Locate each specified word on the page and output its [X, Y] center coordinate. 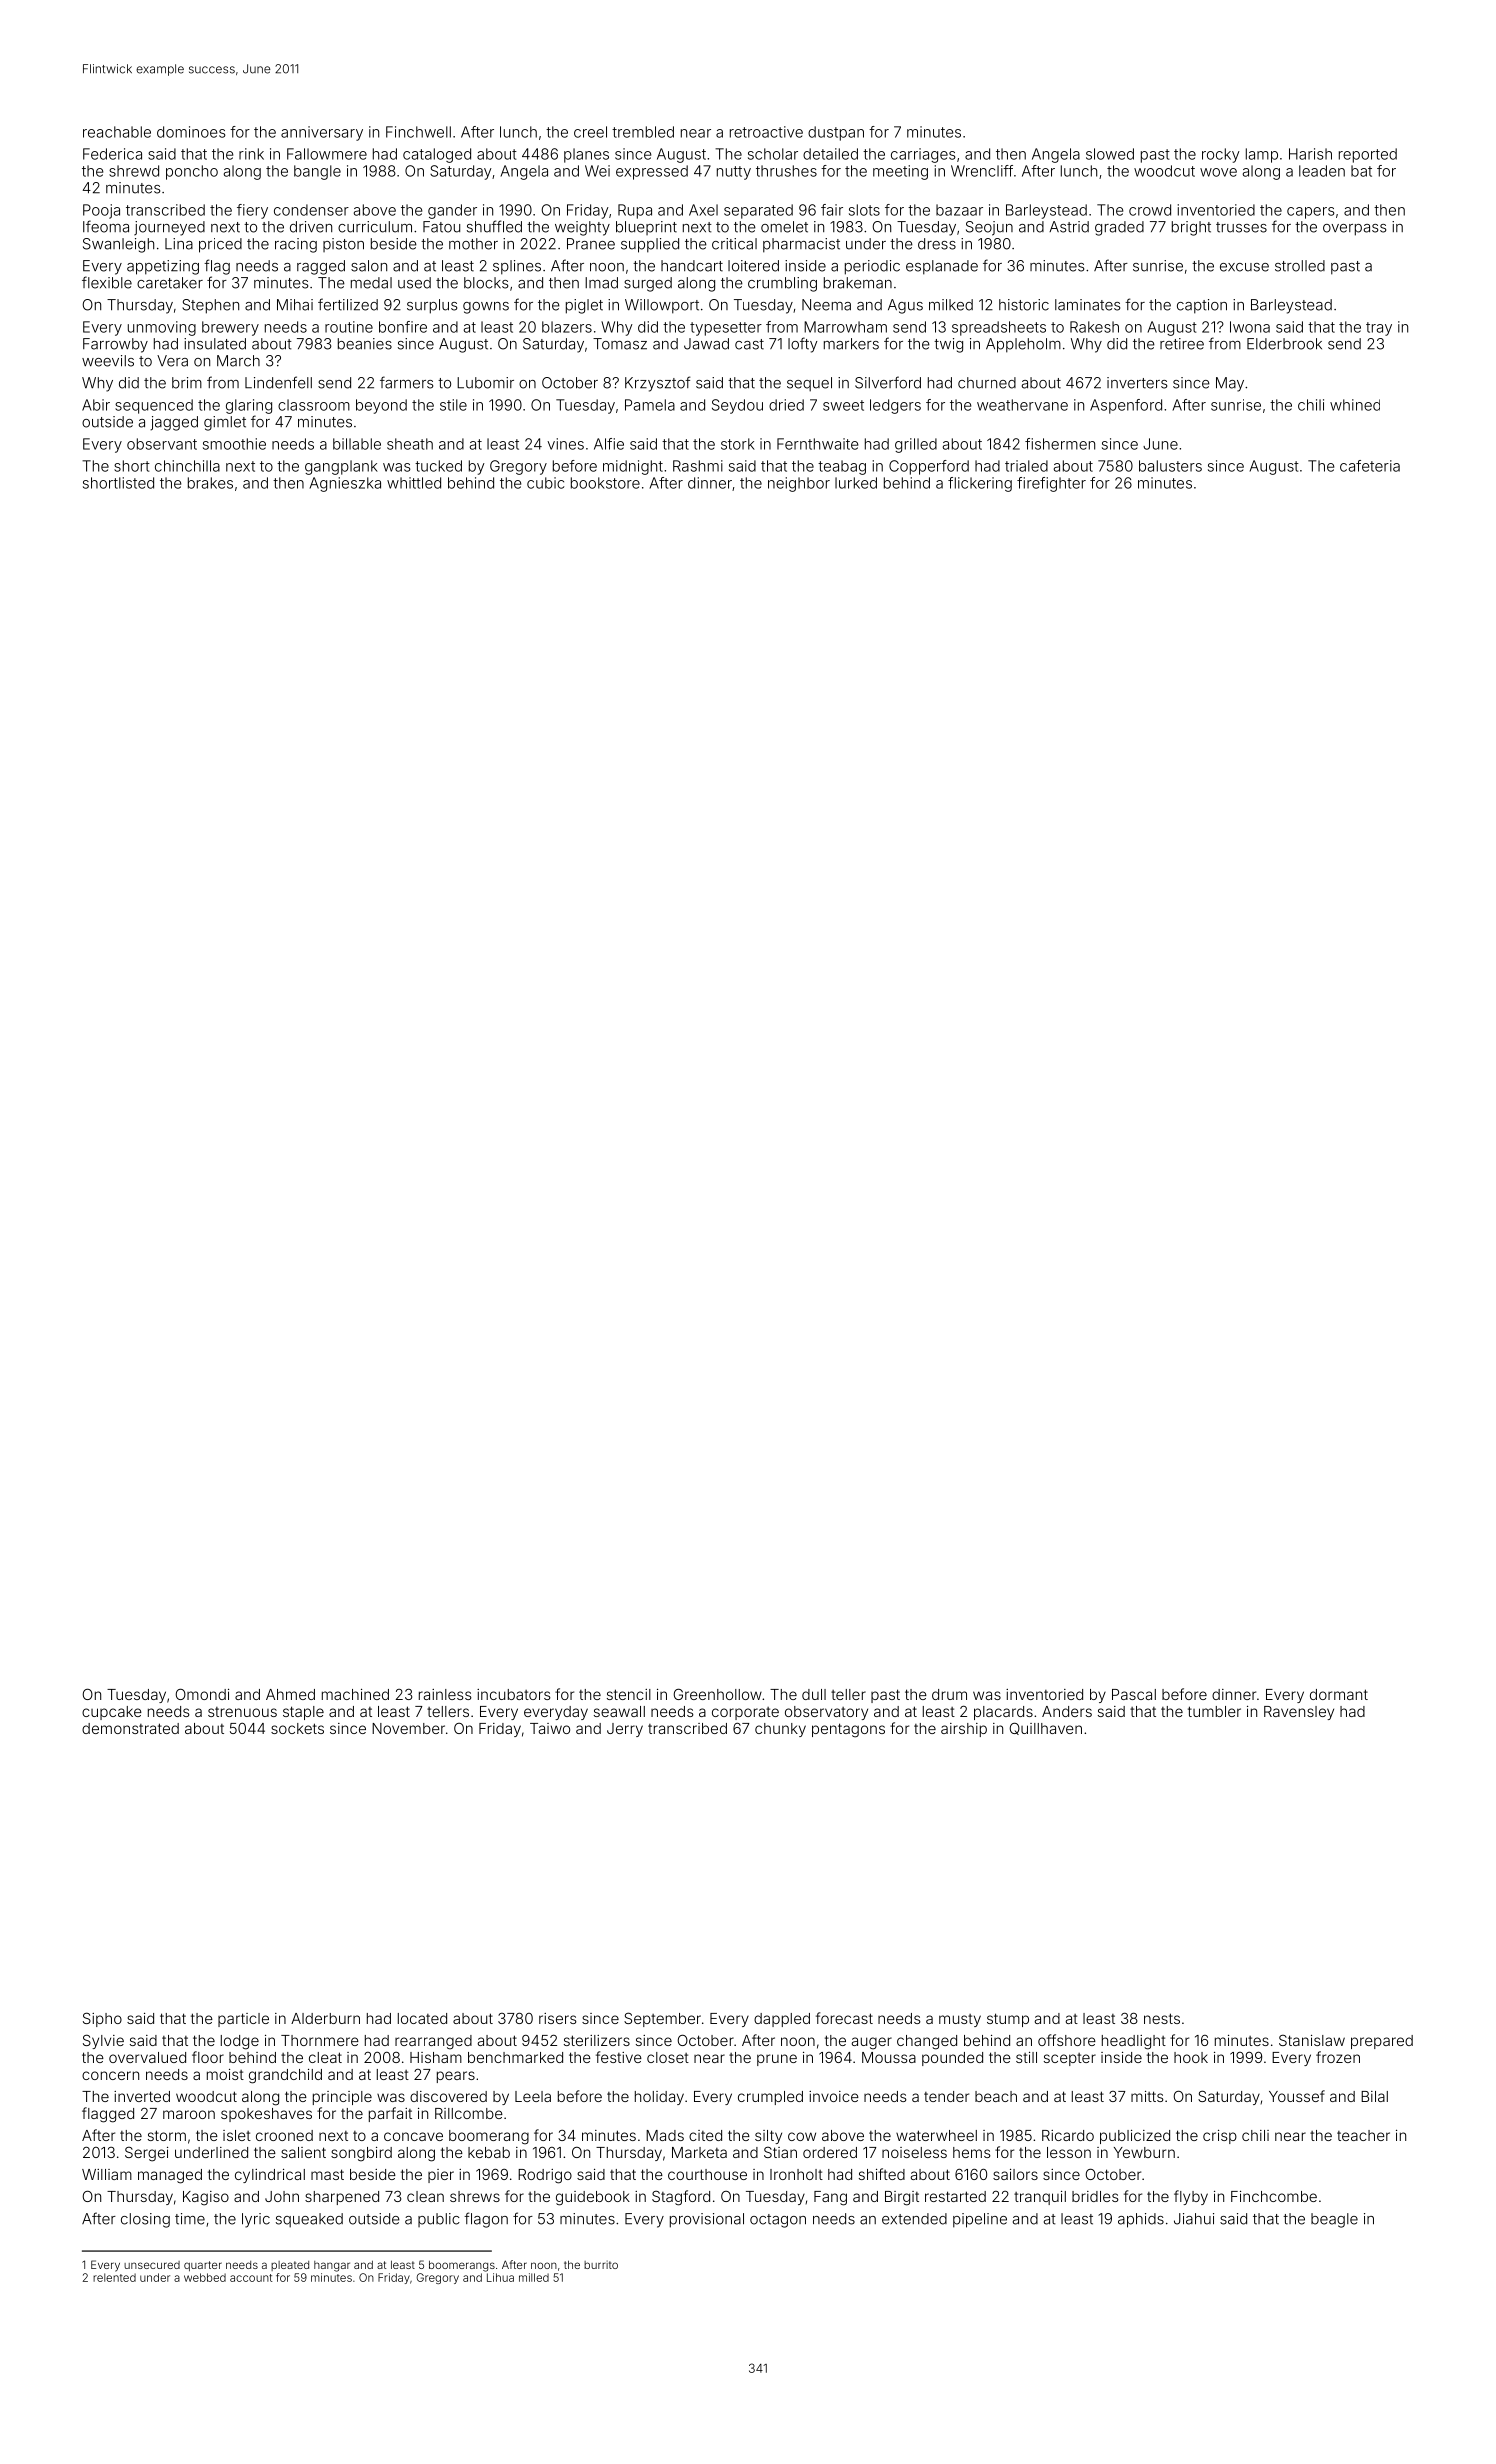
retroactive [766, 132]
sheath [410, 444]
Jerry [625, 1730]
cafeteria [1370, 466]
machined [355, 1694]
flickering [980, 484]
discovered [448, 2096]
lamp [1262, 155]
